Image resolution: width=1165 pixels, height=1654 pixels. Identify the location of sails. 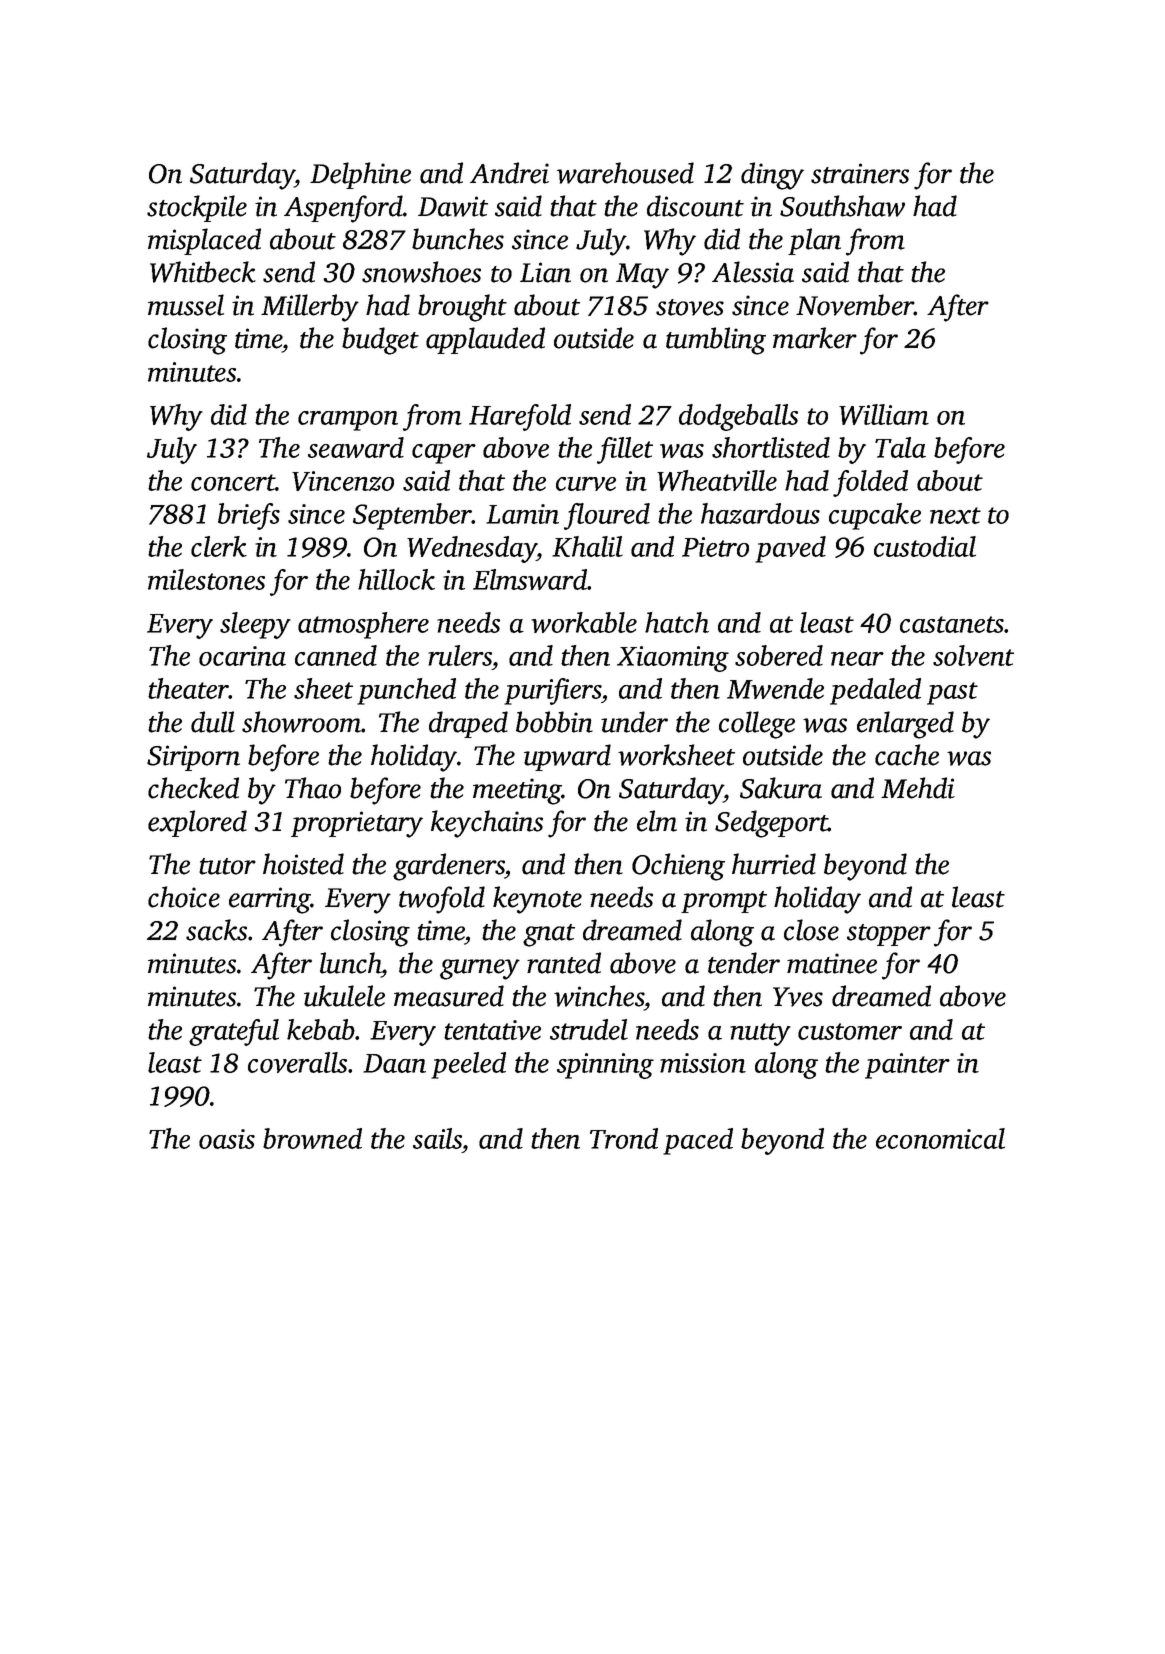
(437, 1138).
